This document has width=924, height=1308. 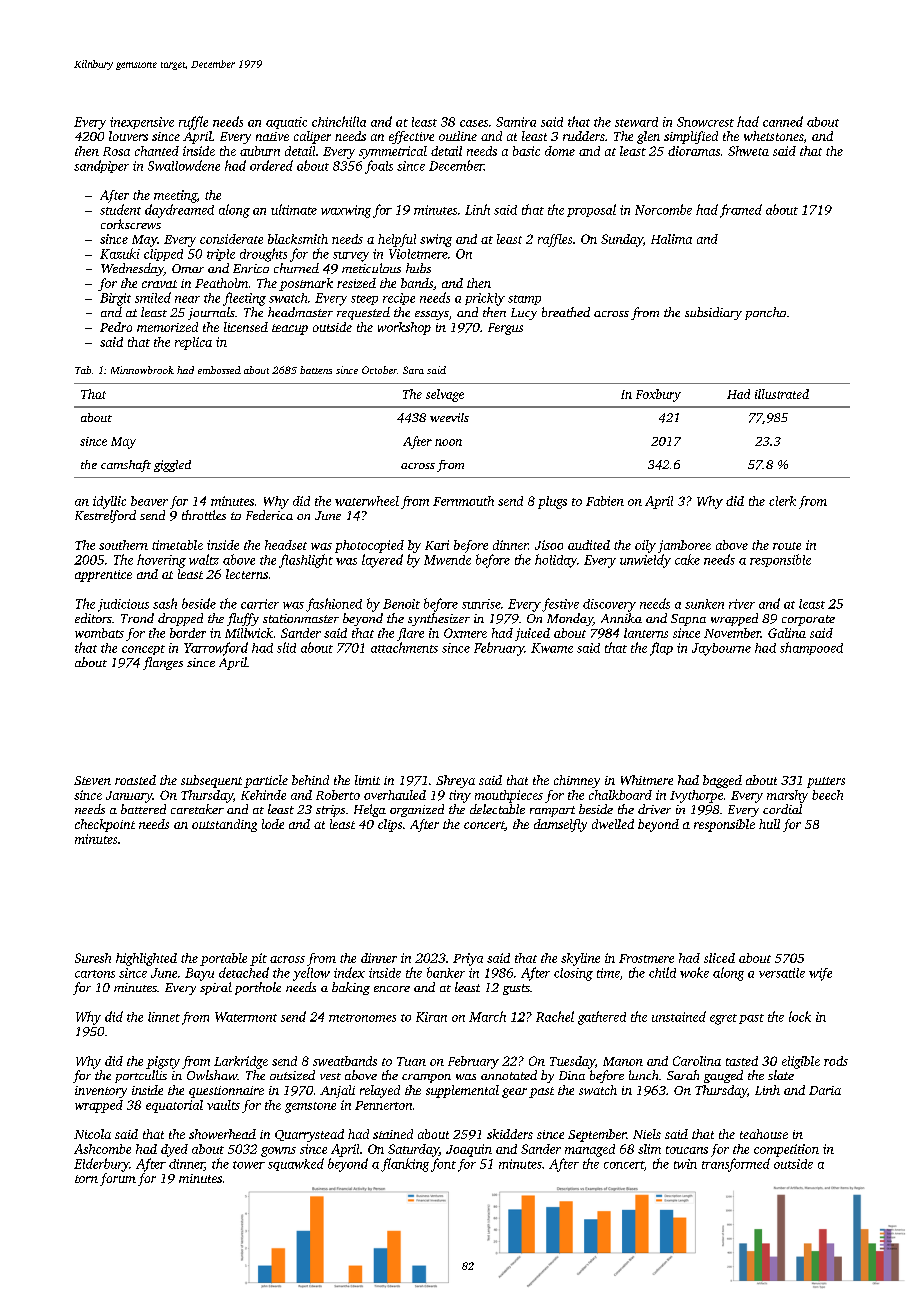 What do you see at coordinates (367, 501) in the document?
I see `waterwheel` at bounding box center [367, 501].
